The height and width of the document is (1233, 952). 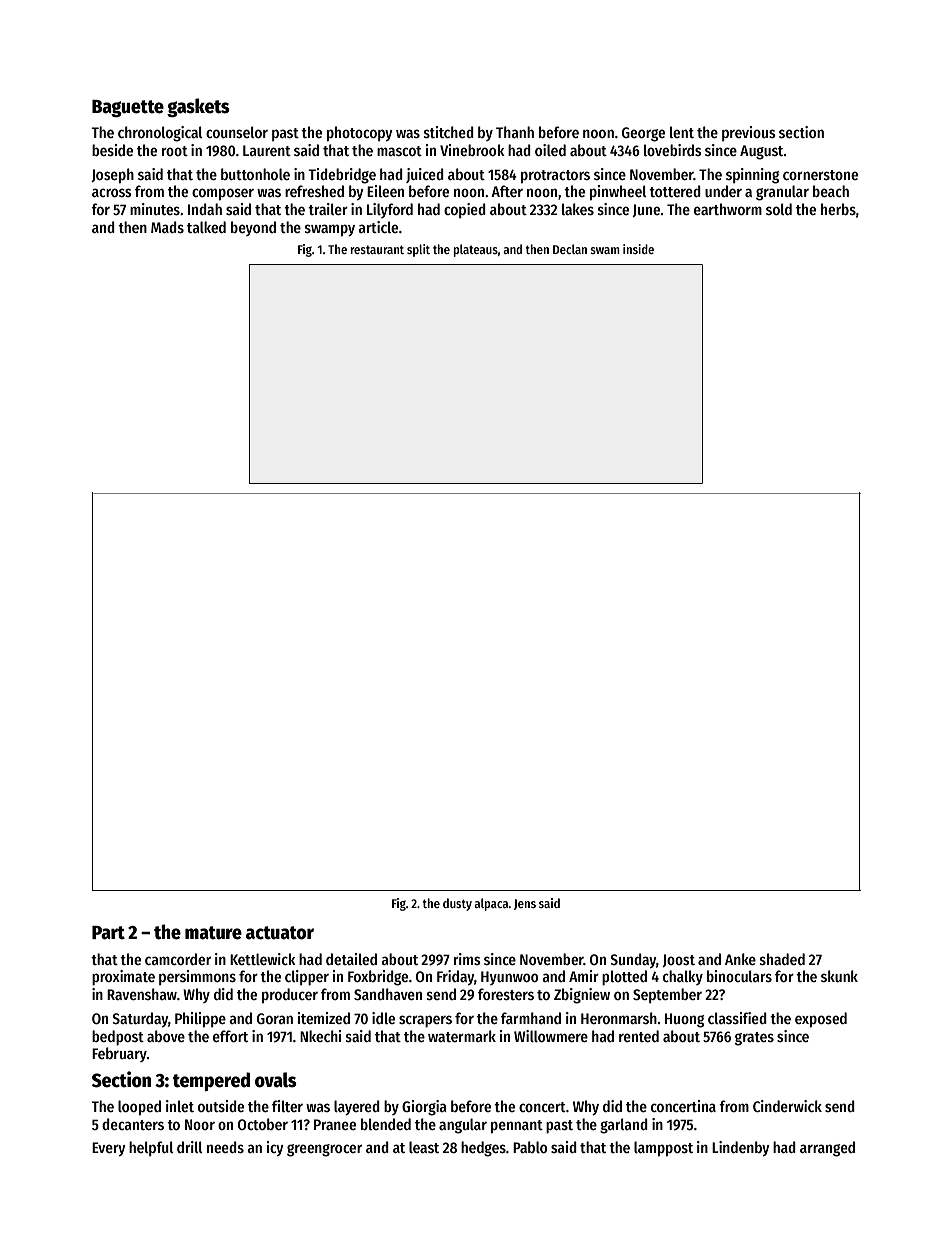 What do you see at coordinates (782, 959) in the document?
I see `shaded` at bounding box center [782, 959].
